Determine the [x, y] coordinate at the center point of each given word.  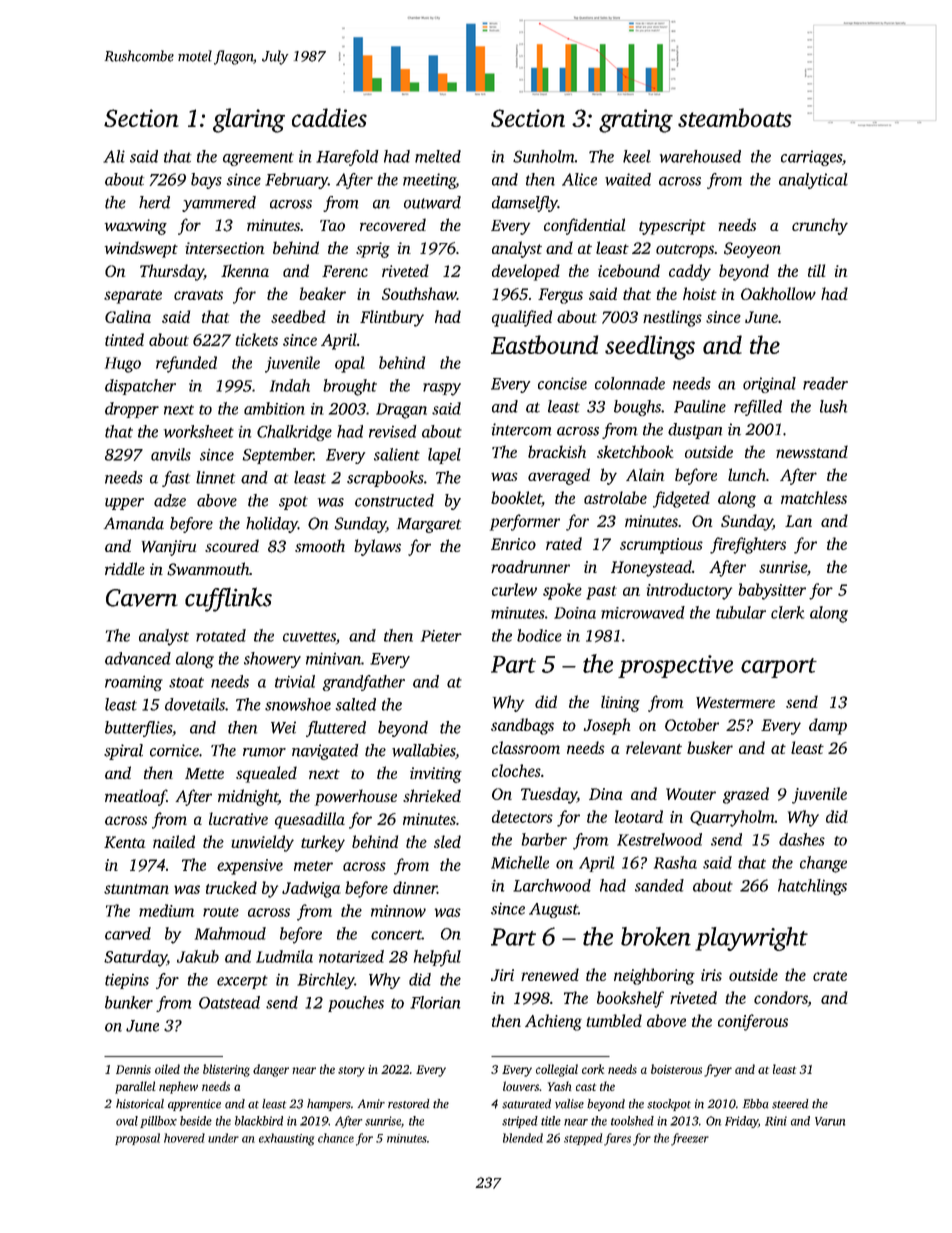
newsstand [812, 451]
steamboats [735, 117]
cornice [174, 750]
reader [825, 383]
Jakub [198, 956]
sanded [659, 885]
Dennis [133, 1069]
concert [396, 935]
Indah [290, 385]
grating [636, 121]
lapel [444, 456]
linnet [215, 477]
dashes [802, 839]
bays [206, 181]
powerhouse [356, 797]
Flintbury [392, 318]
